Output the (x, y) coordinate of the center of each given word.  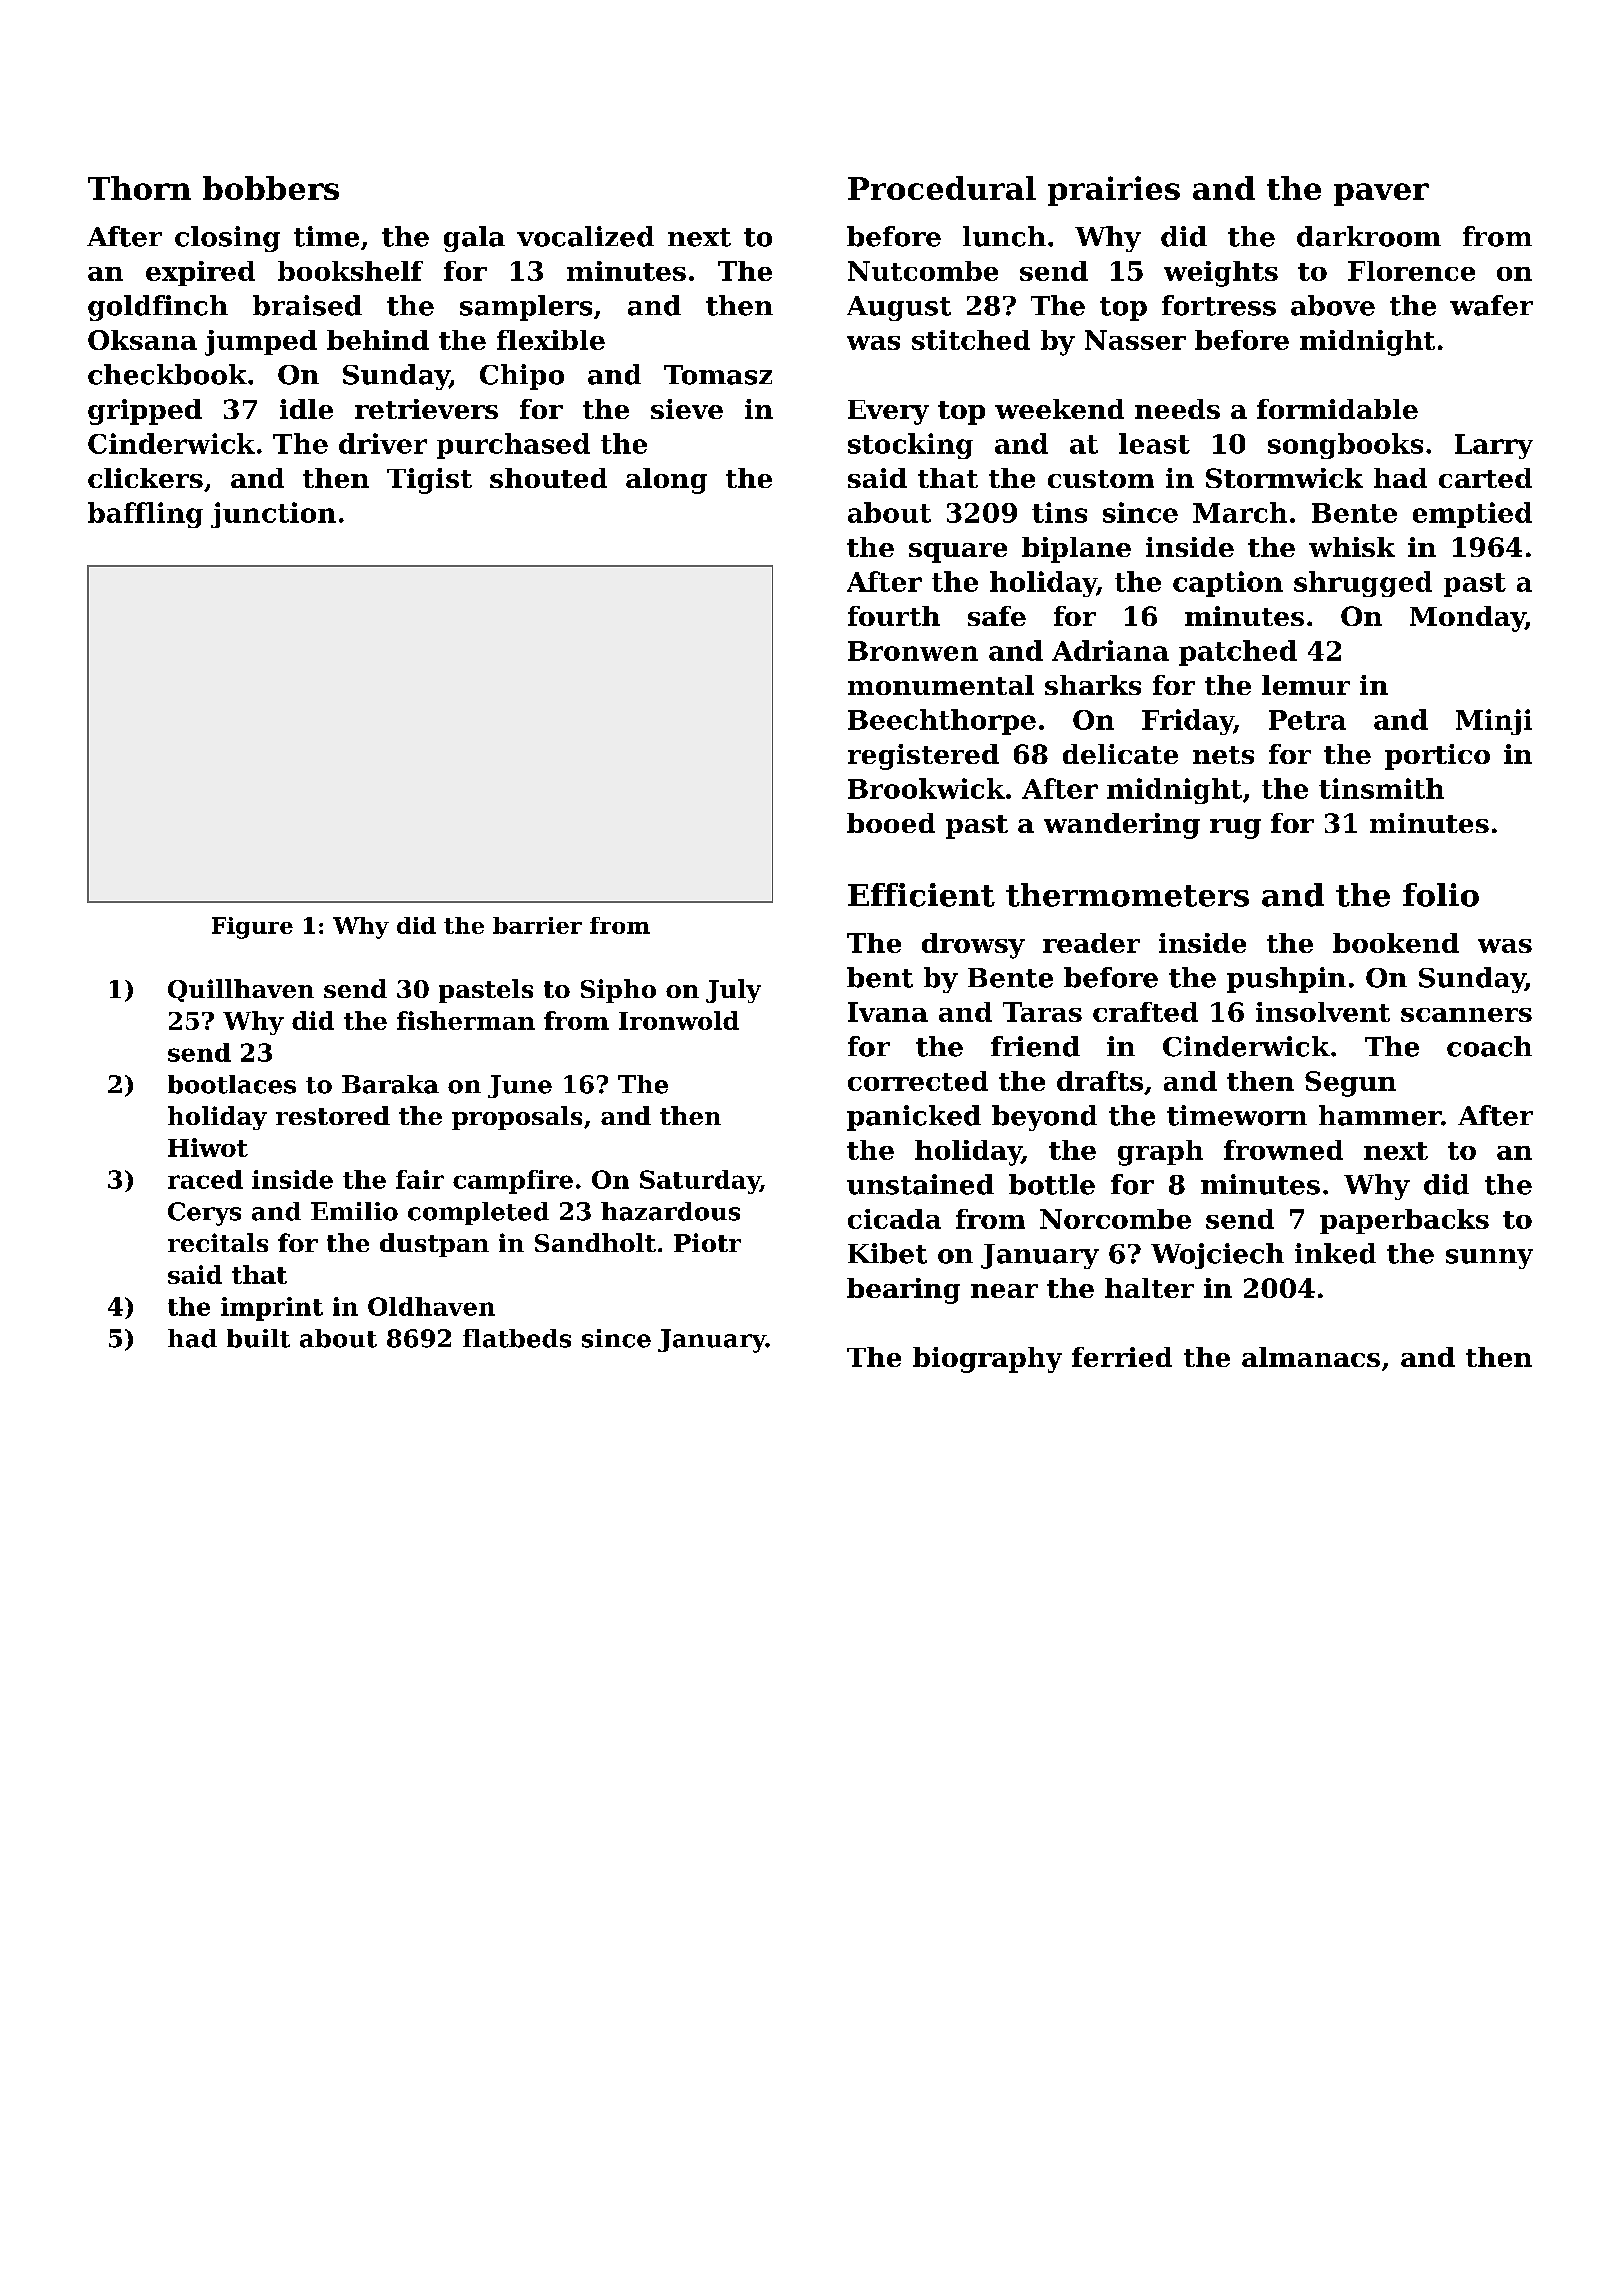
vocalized (585, 236)
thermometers (1127, 895)
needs (1177, 409)
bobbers (271, 188)
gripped (145, 412)
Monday (1467, 619)
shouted (548, 478)
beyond (1044, 1118)
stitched (971, 340)
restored (333, 1115)
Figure (252, 928)
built (258, 1338)
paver (1381, 194)
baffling (145, 515)
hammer (1380, 1115)
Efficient (921, 895)
